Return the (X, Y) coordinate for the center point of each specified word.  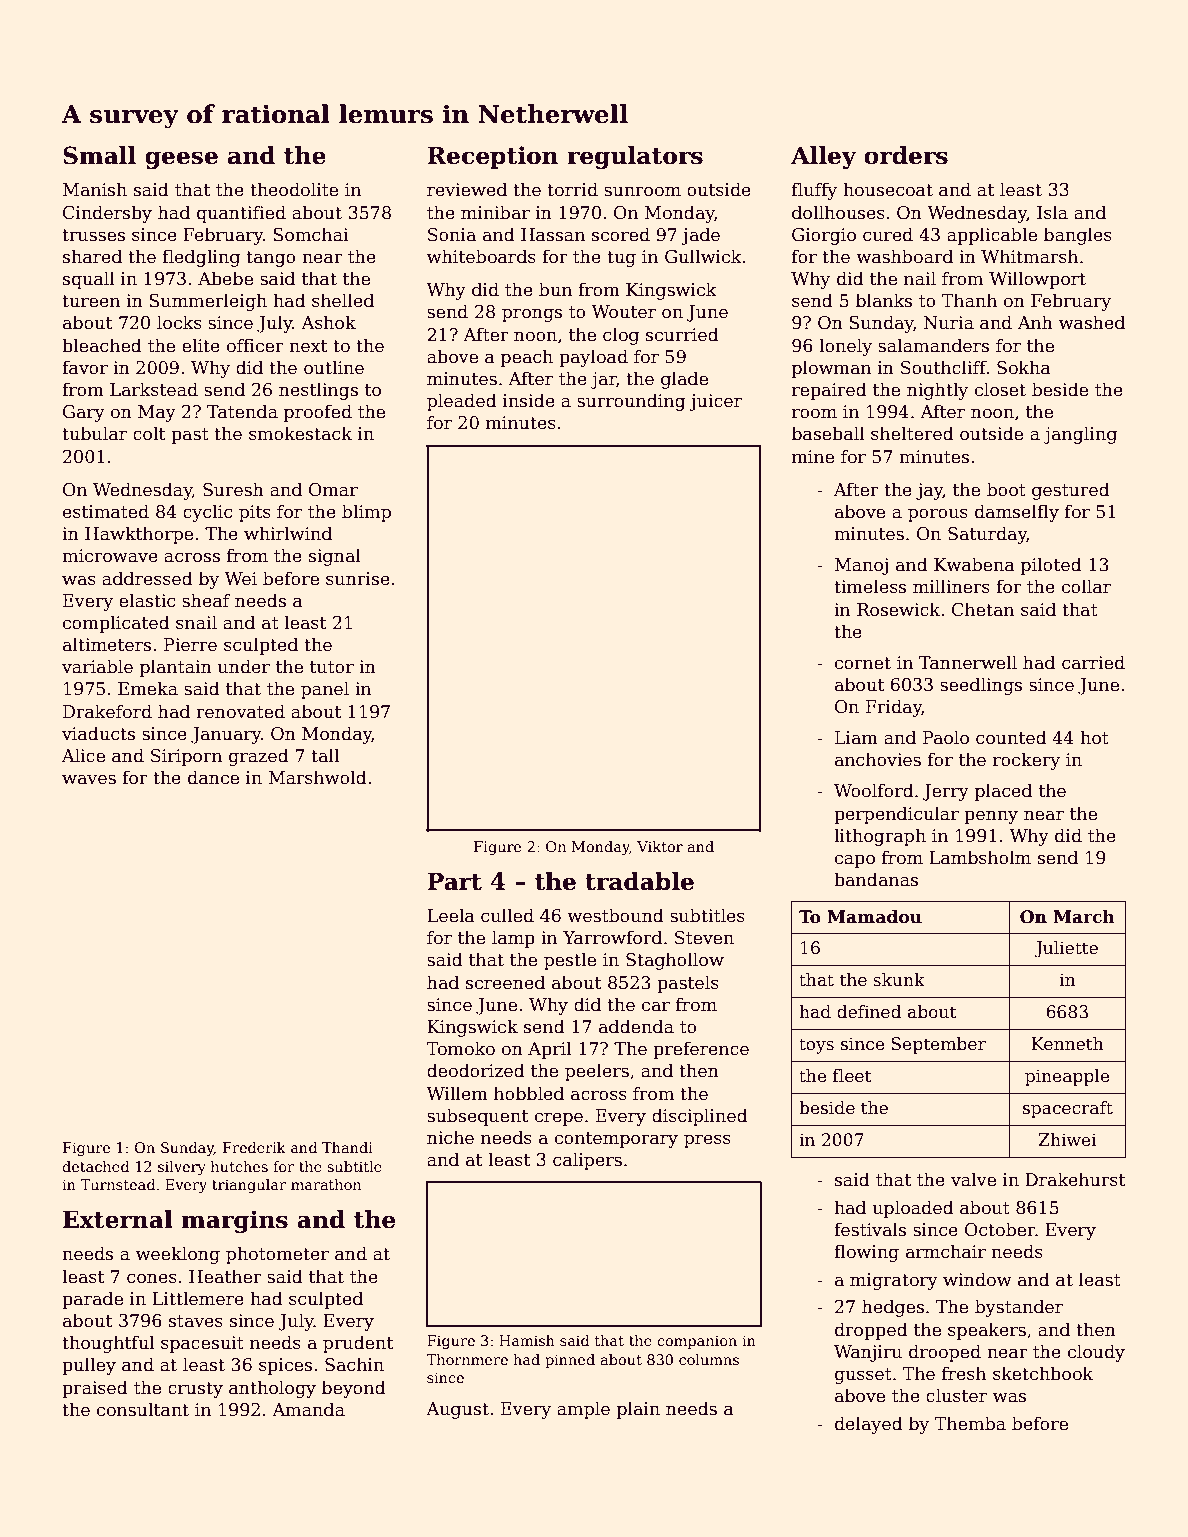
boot (1006, 489)
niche (450, 1137)
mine (813, 457)
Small (99, 155)
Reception (493, 157)
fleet (852, 1076)
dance (213, 777)
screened (505, 982)
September (938, 1045)
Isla (1052, 212)
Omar (333, 490)
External (118, 1219)
